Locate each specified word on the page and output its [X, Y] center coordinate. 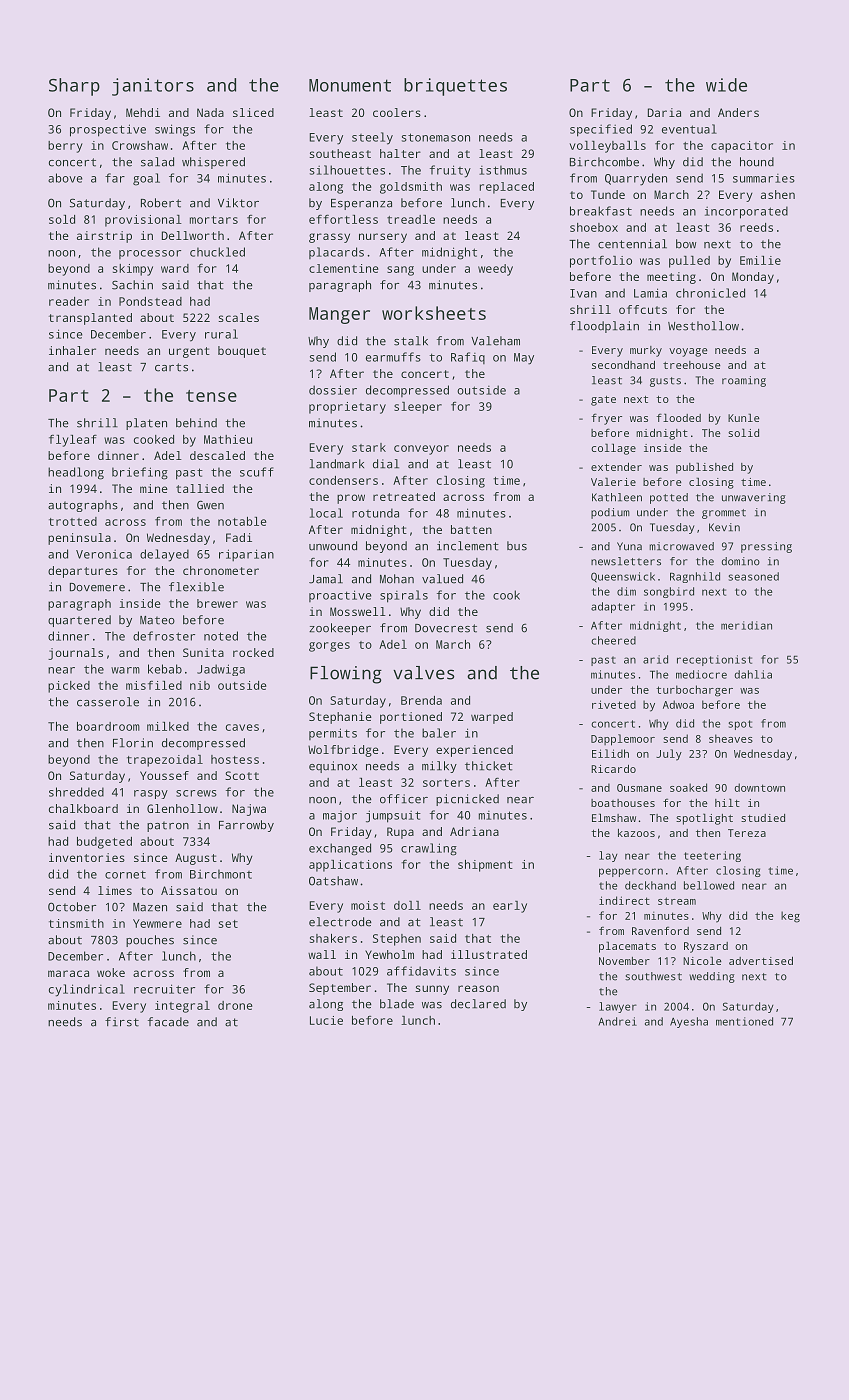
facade [168, 1022]
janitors [153, 87]
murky [646, 351]
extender [616, 467]
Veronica [104, 554]
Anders [738, 112]
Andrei [617, 1021]
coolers [397, 112]
